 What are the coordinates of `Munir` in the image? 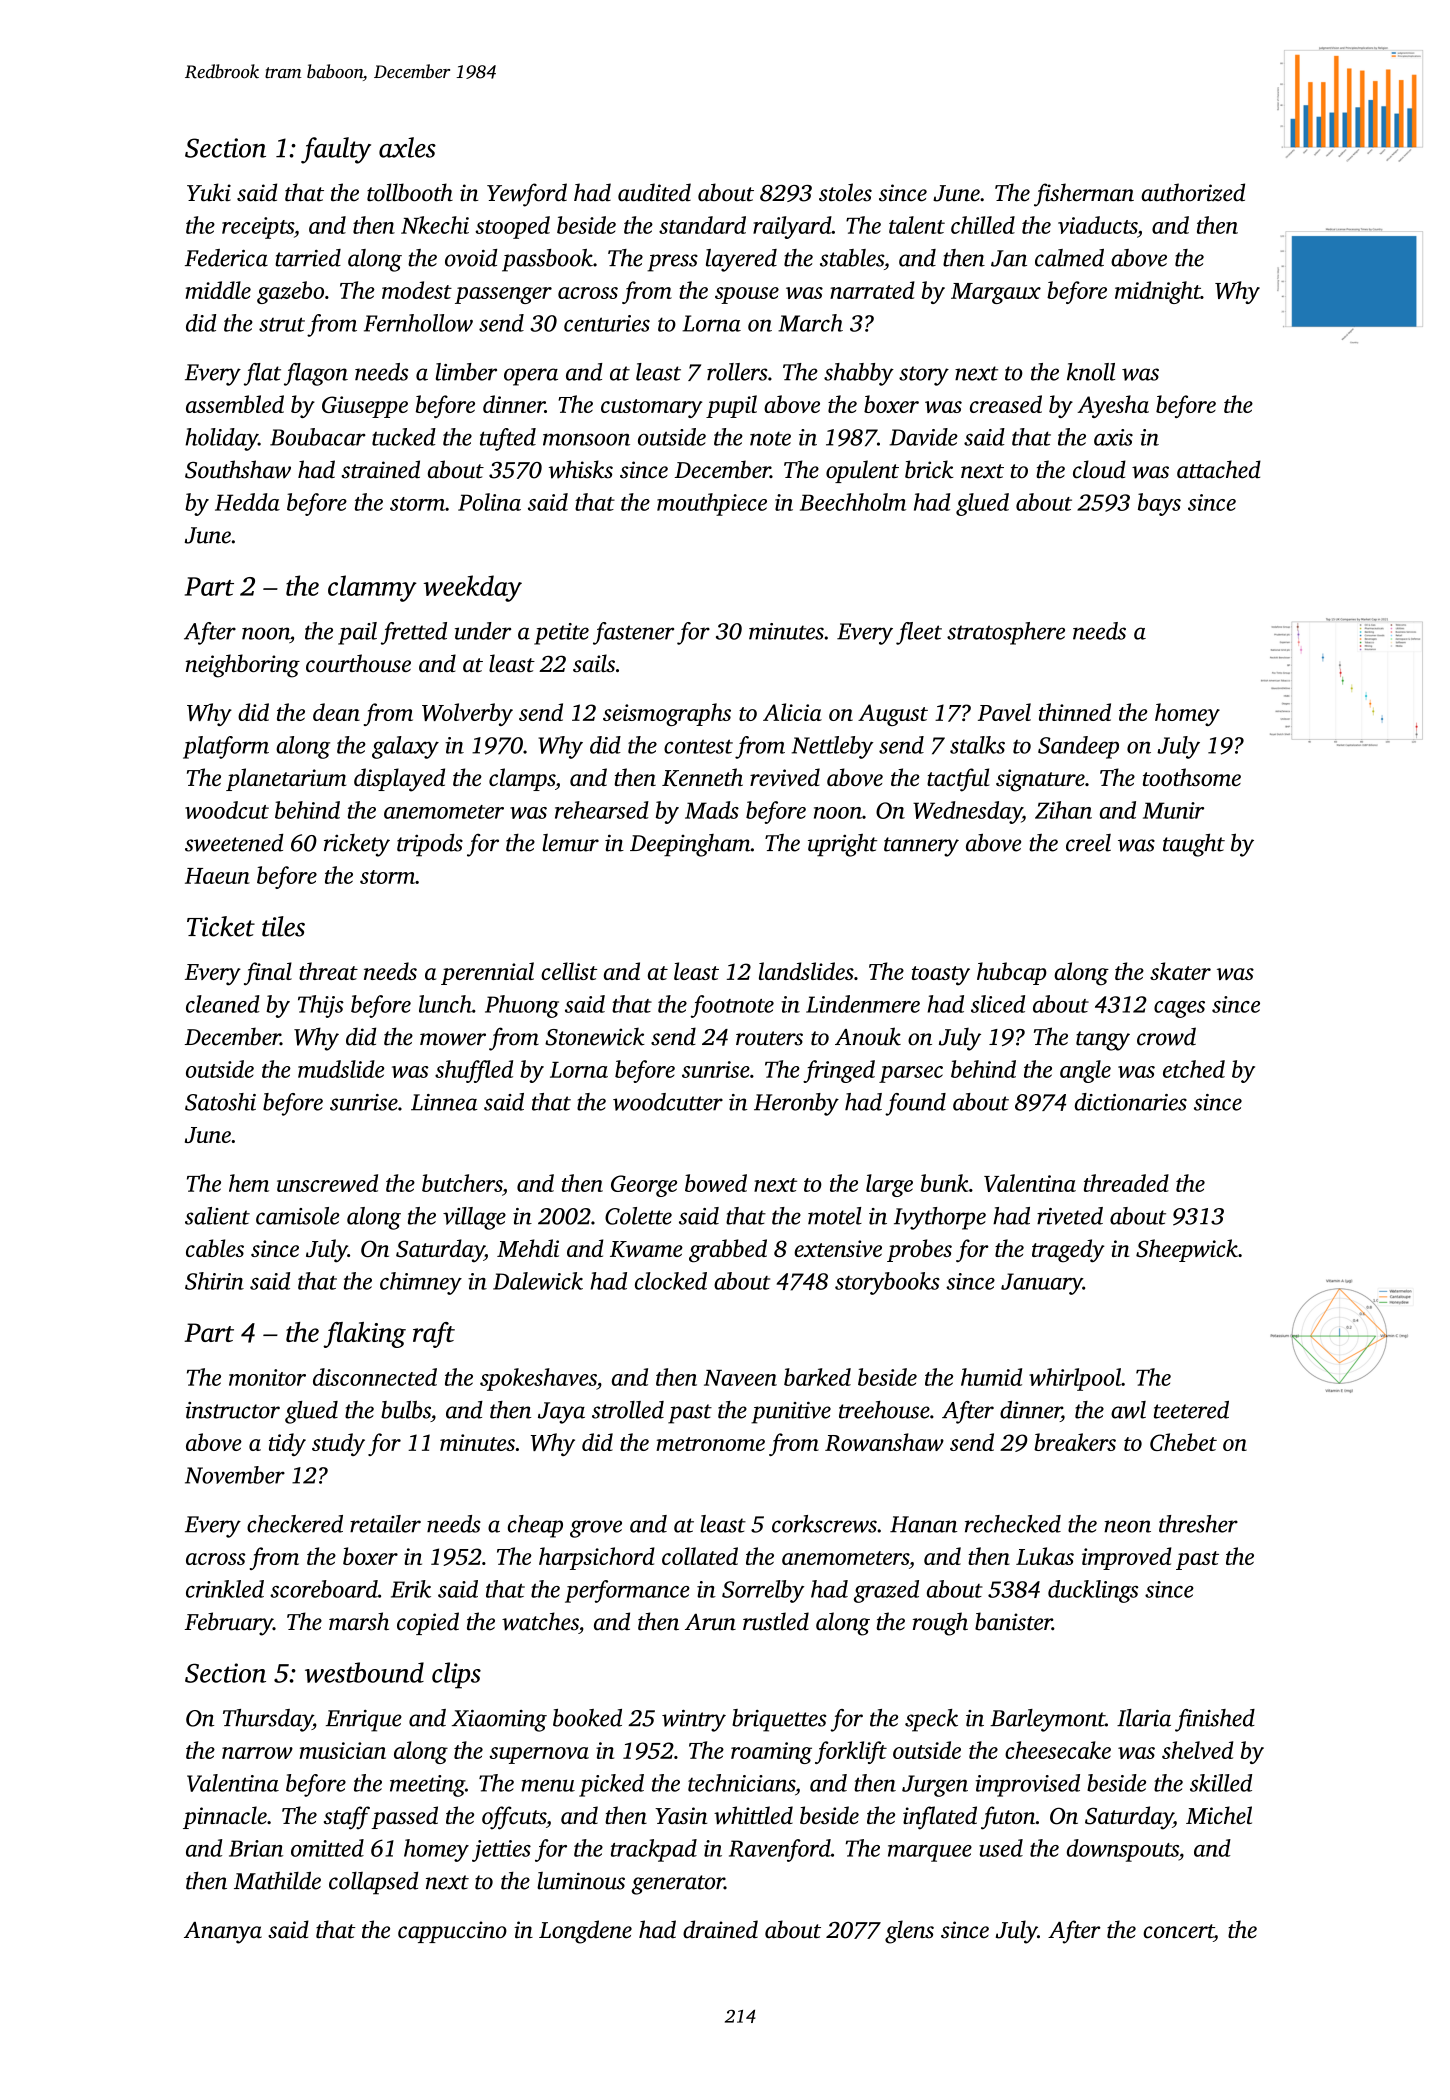 It's located at (1173, 810).
